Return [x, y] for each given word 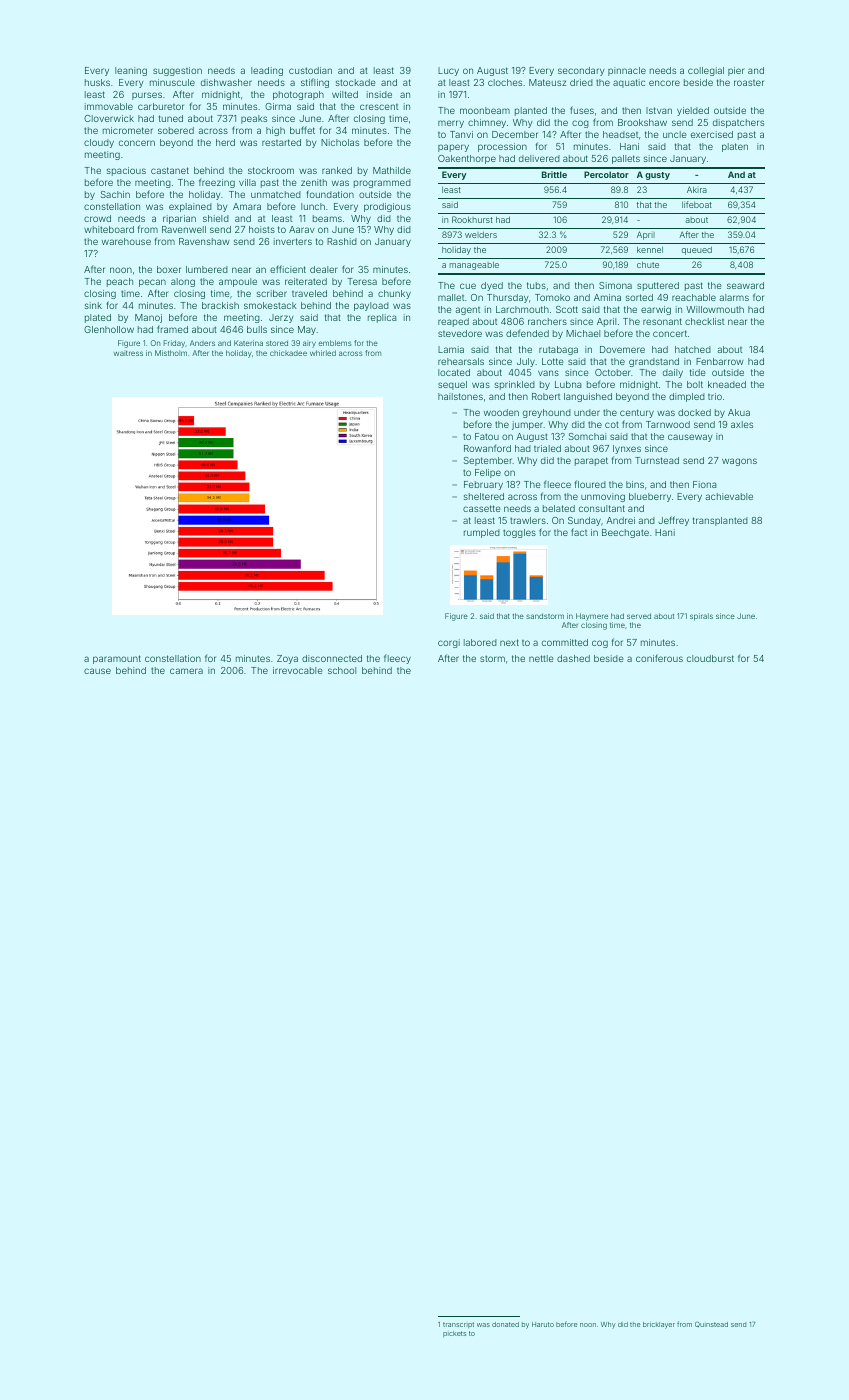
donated [505, 1324]
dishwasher [226, 82]
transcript [458, 1325]
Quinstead [711, 1324]
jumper [527, 425]
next [509, 642]
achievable [729, 496]
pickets [454, 1334]
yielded [693, 111]
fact [579, 532]
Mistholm [171, 353]
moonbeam [485, 110]
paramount [117, 659]
